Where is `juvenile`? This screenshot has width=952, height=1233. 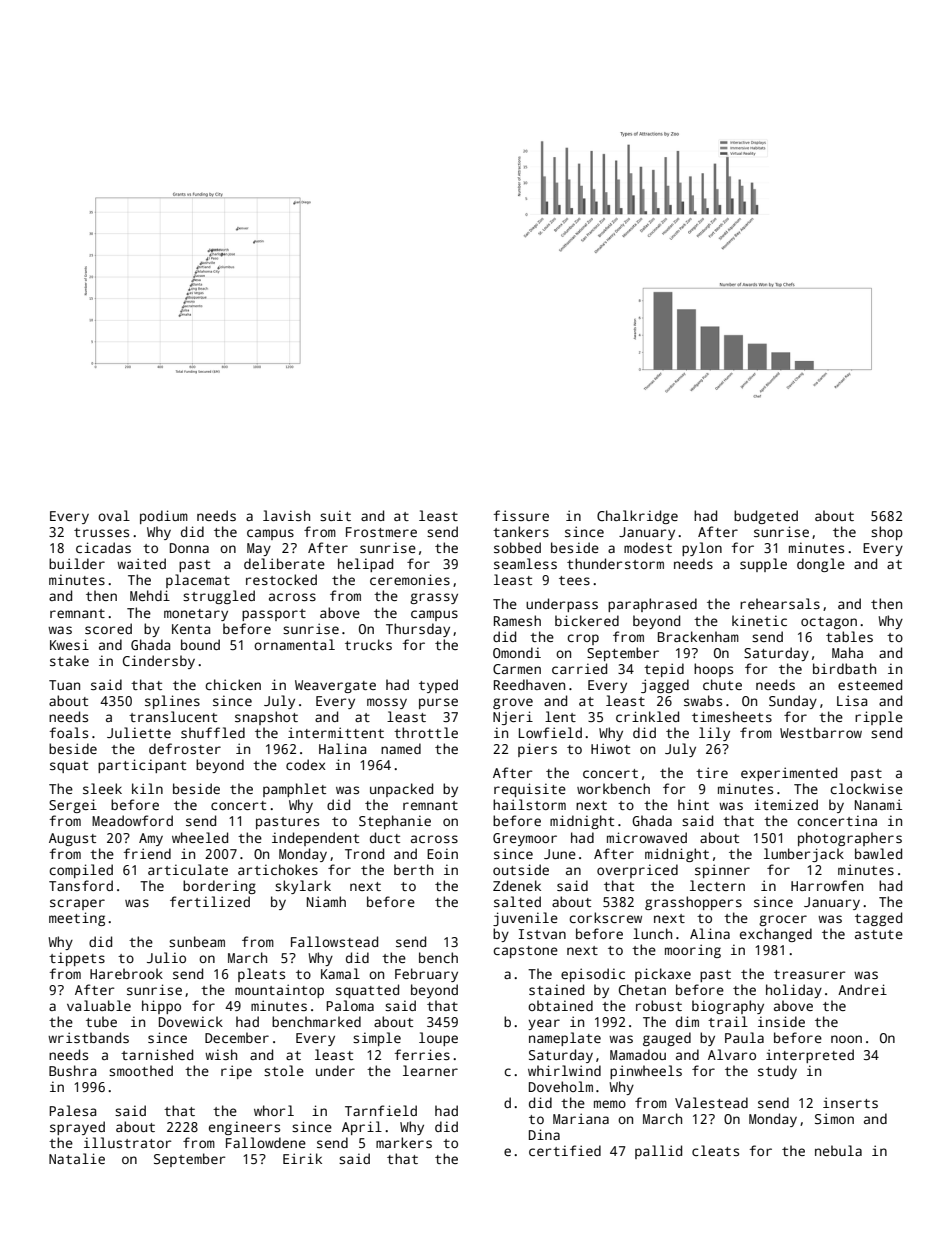
juvenile is located at coordinates (525, 919).
